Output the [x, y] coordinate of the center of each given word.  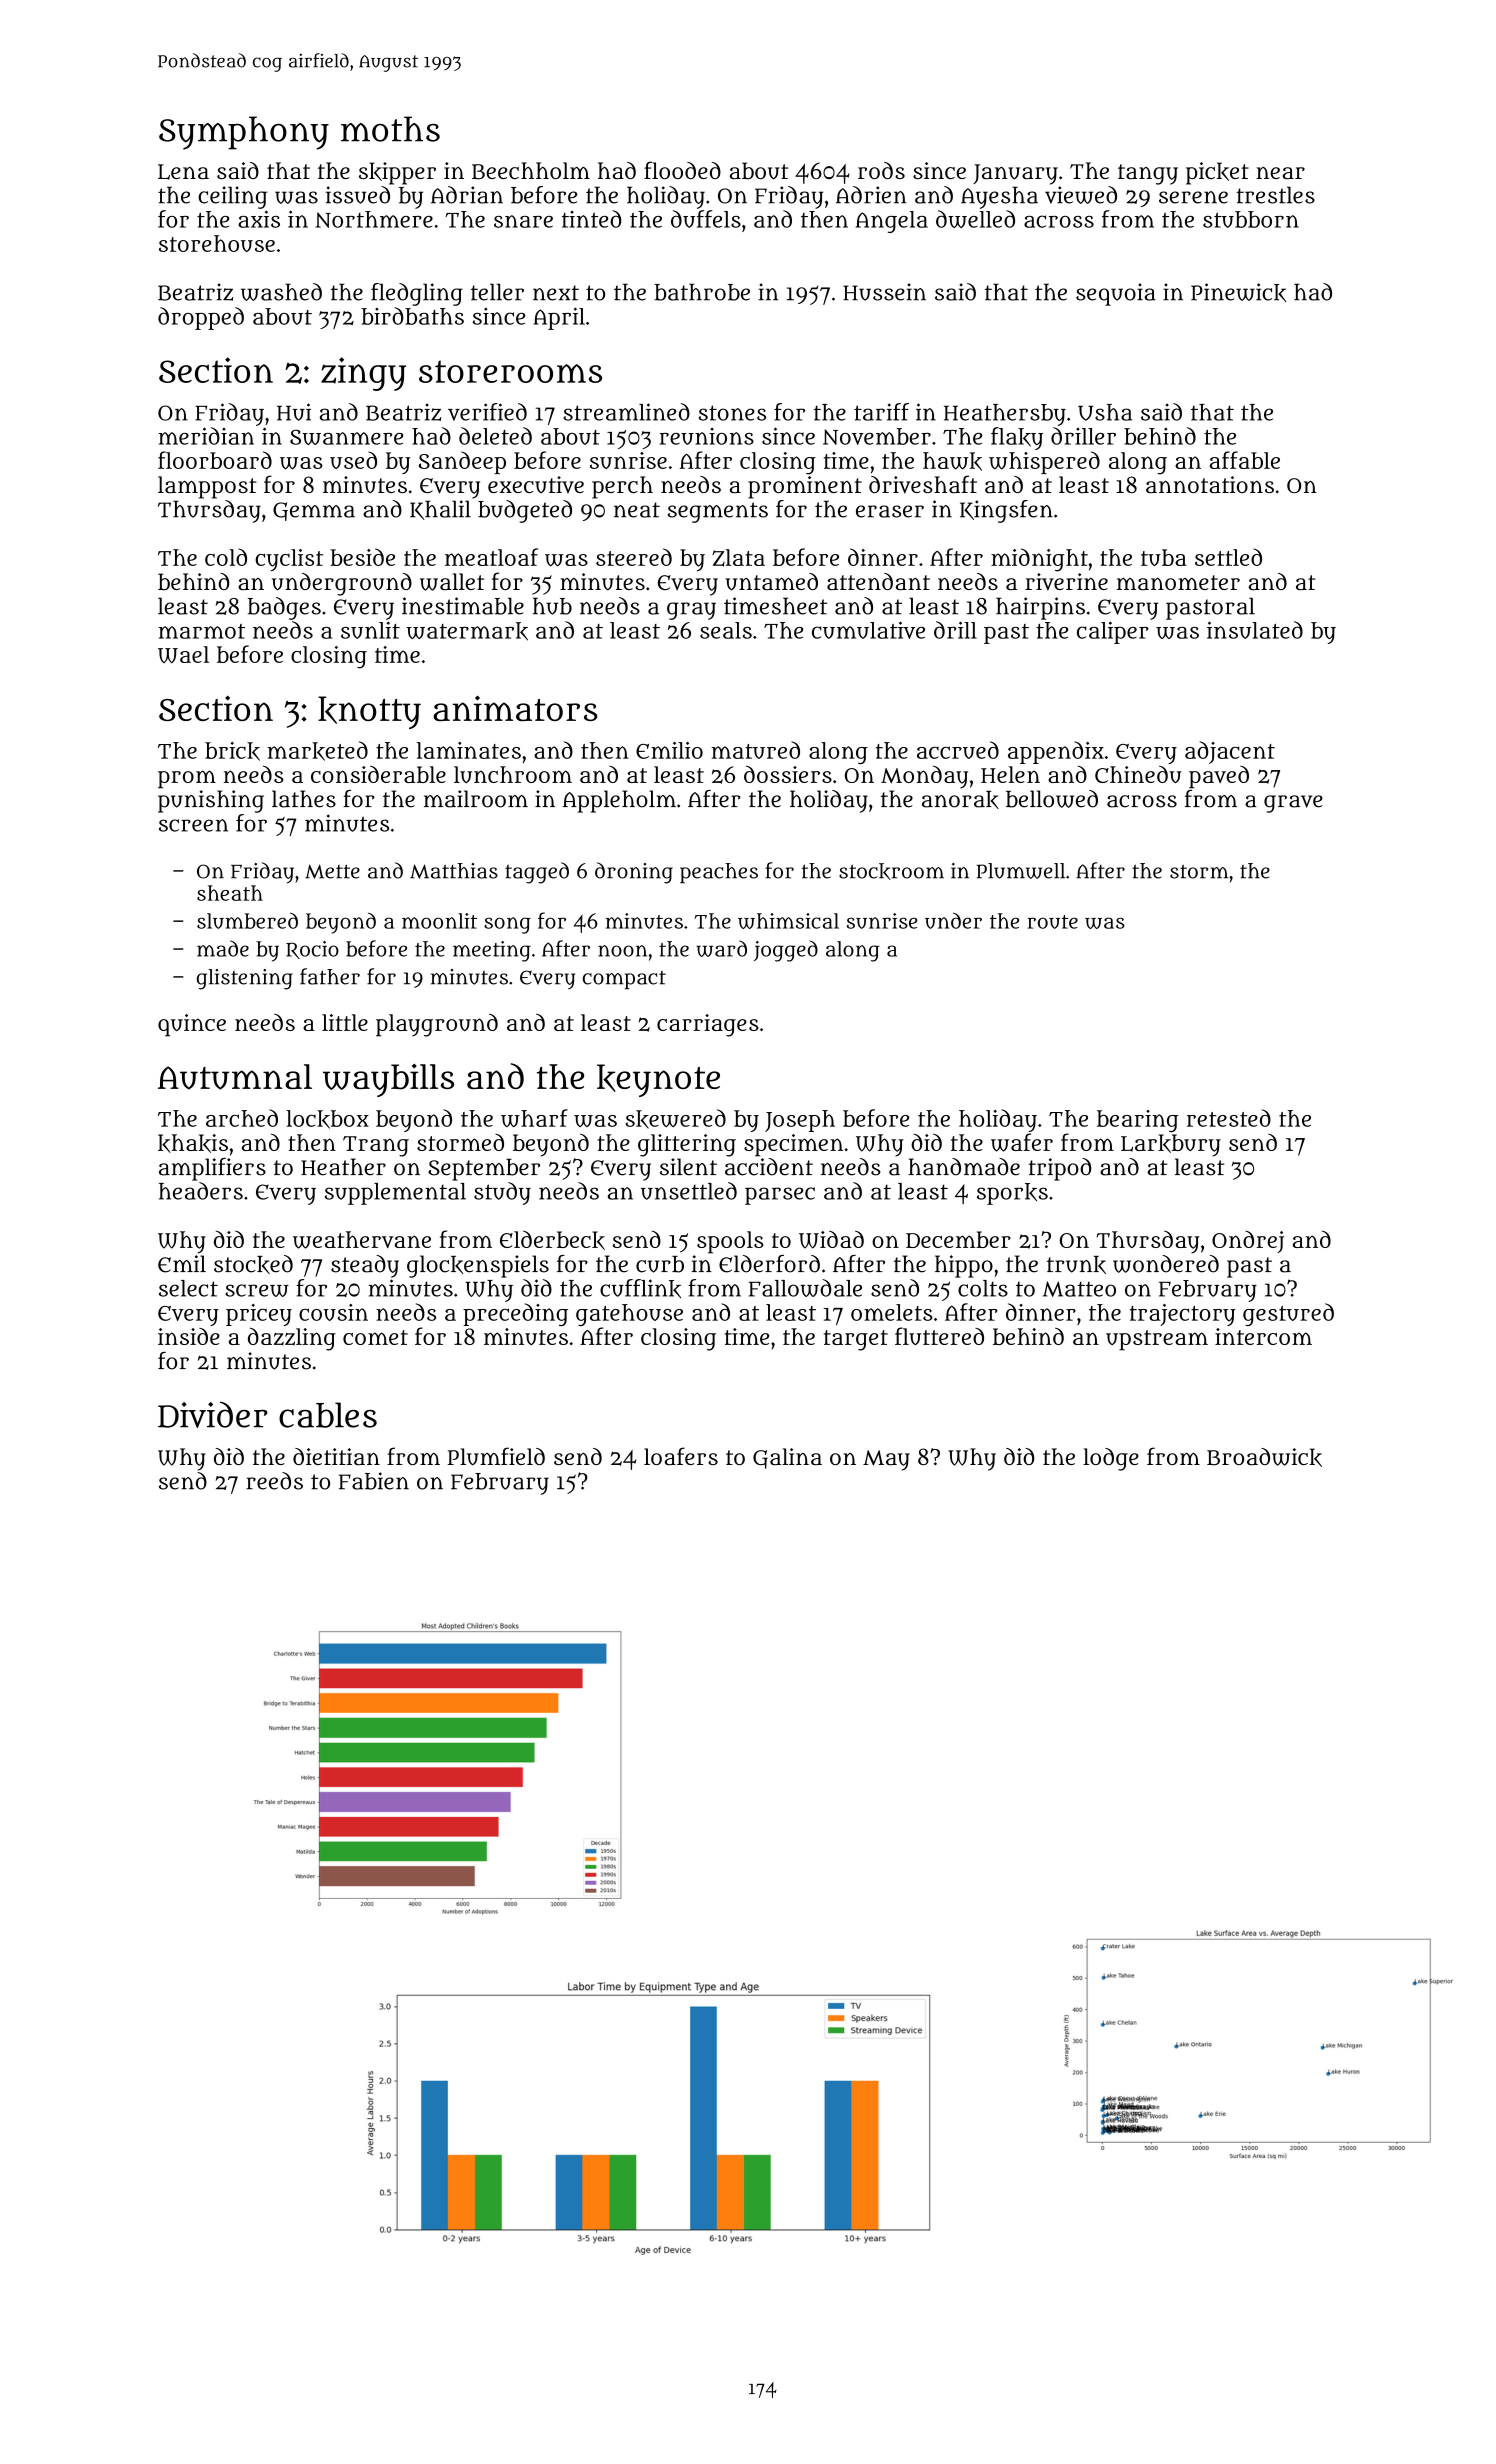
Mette [332, 871]
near [1280, 173]
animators [515, 708]
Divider [213, 1414]
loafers [681, 1456]
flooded [682, 170]
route [1052, 922]
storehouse [217, 243]
